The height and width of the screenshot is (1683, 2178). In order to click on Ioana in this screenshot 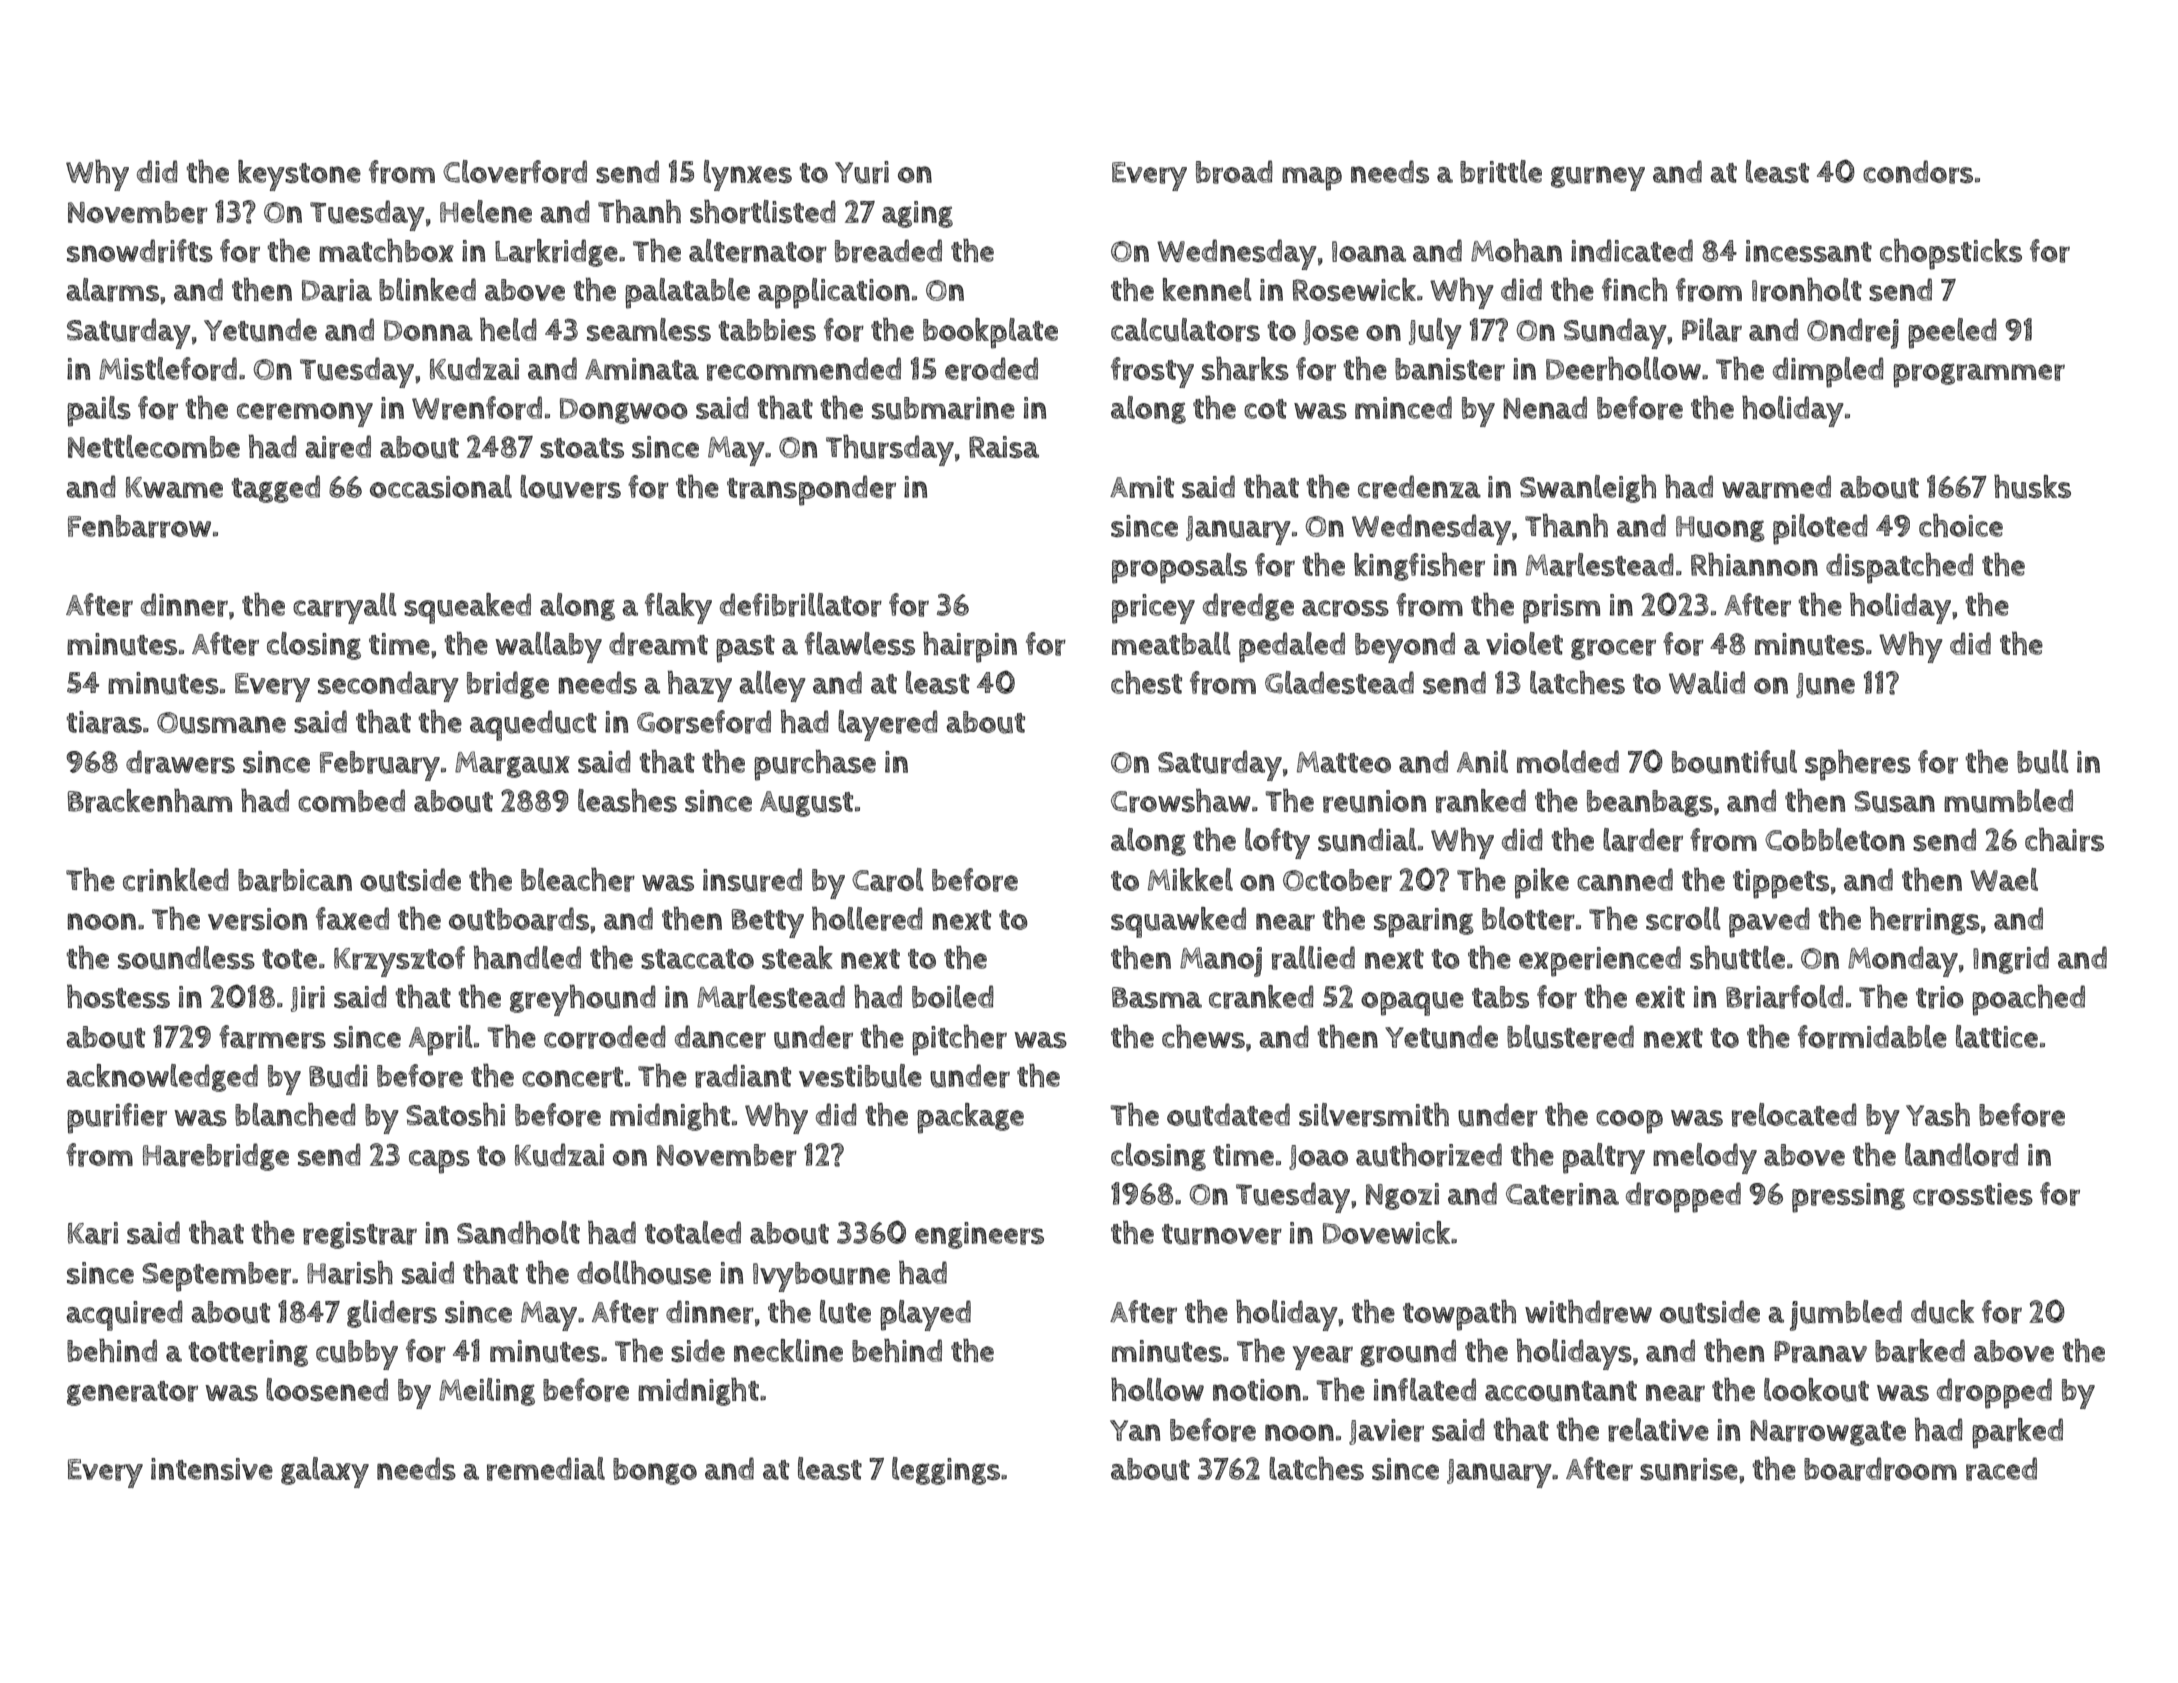, I will do `click(1369, 251)`.
